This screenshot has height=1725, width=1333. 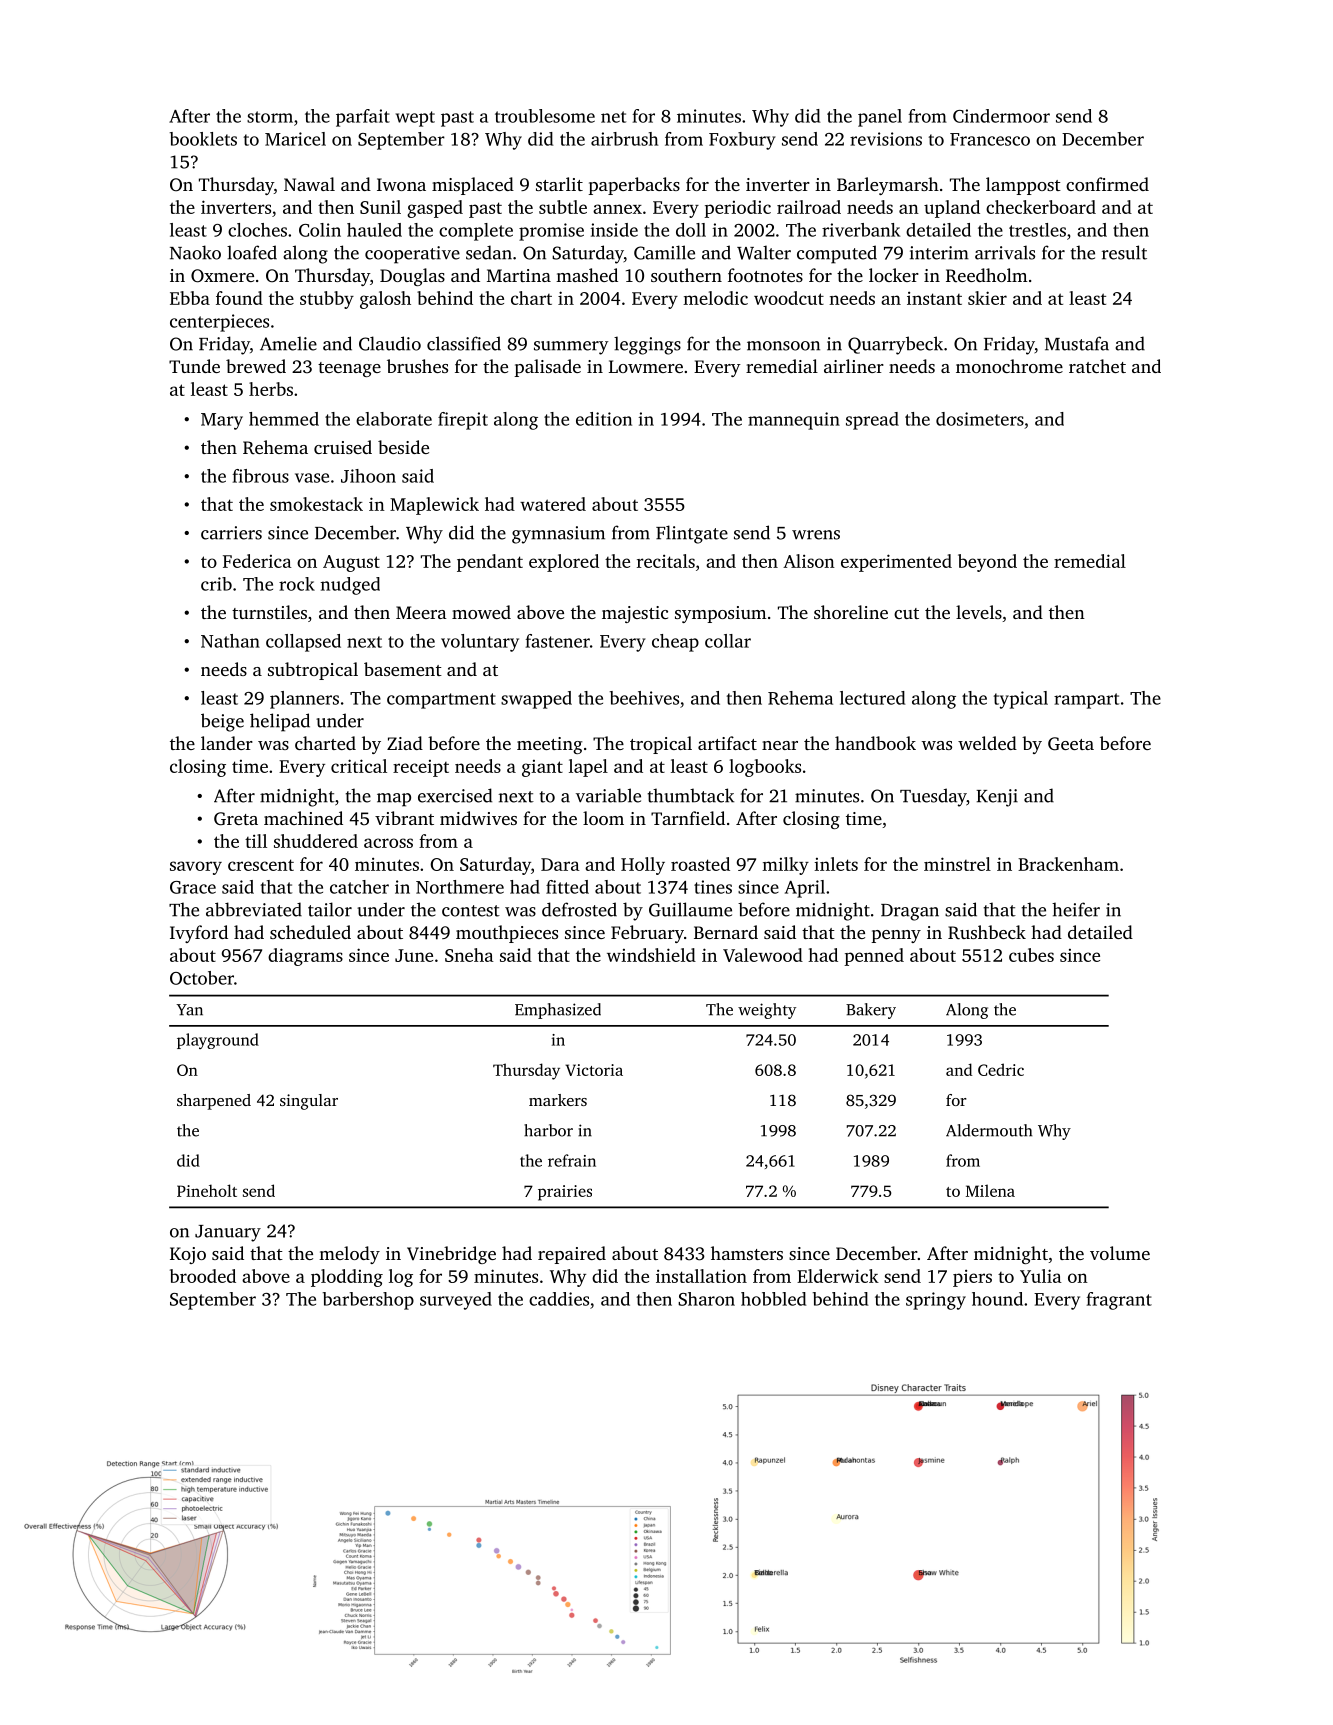 I want to click on fragrant, so click(x=1119, y=1301).
